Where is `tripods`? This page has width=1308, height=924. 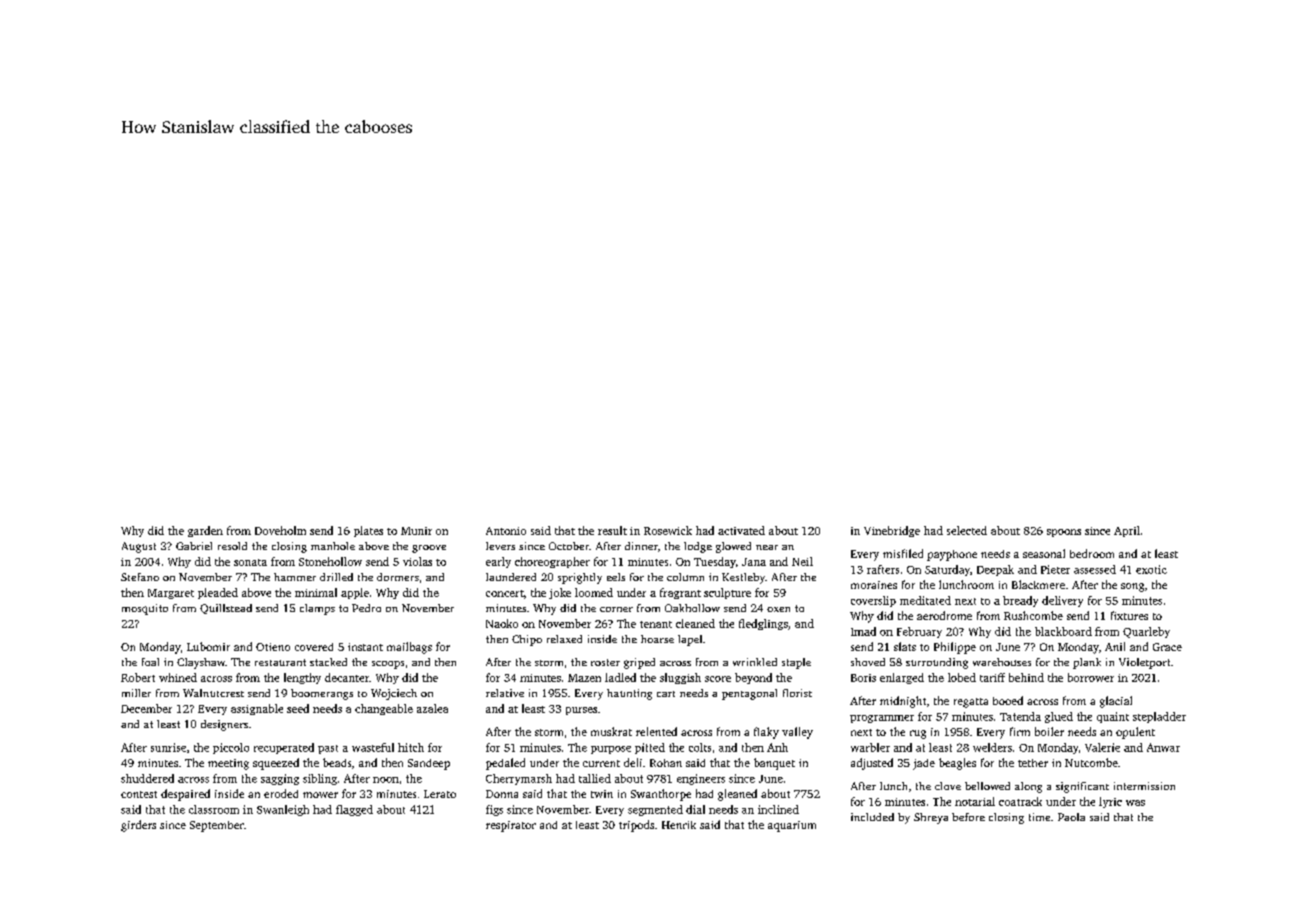 tripods is located at coordinates (636, 826).
